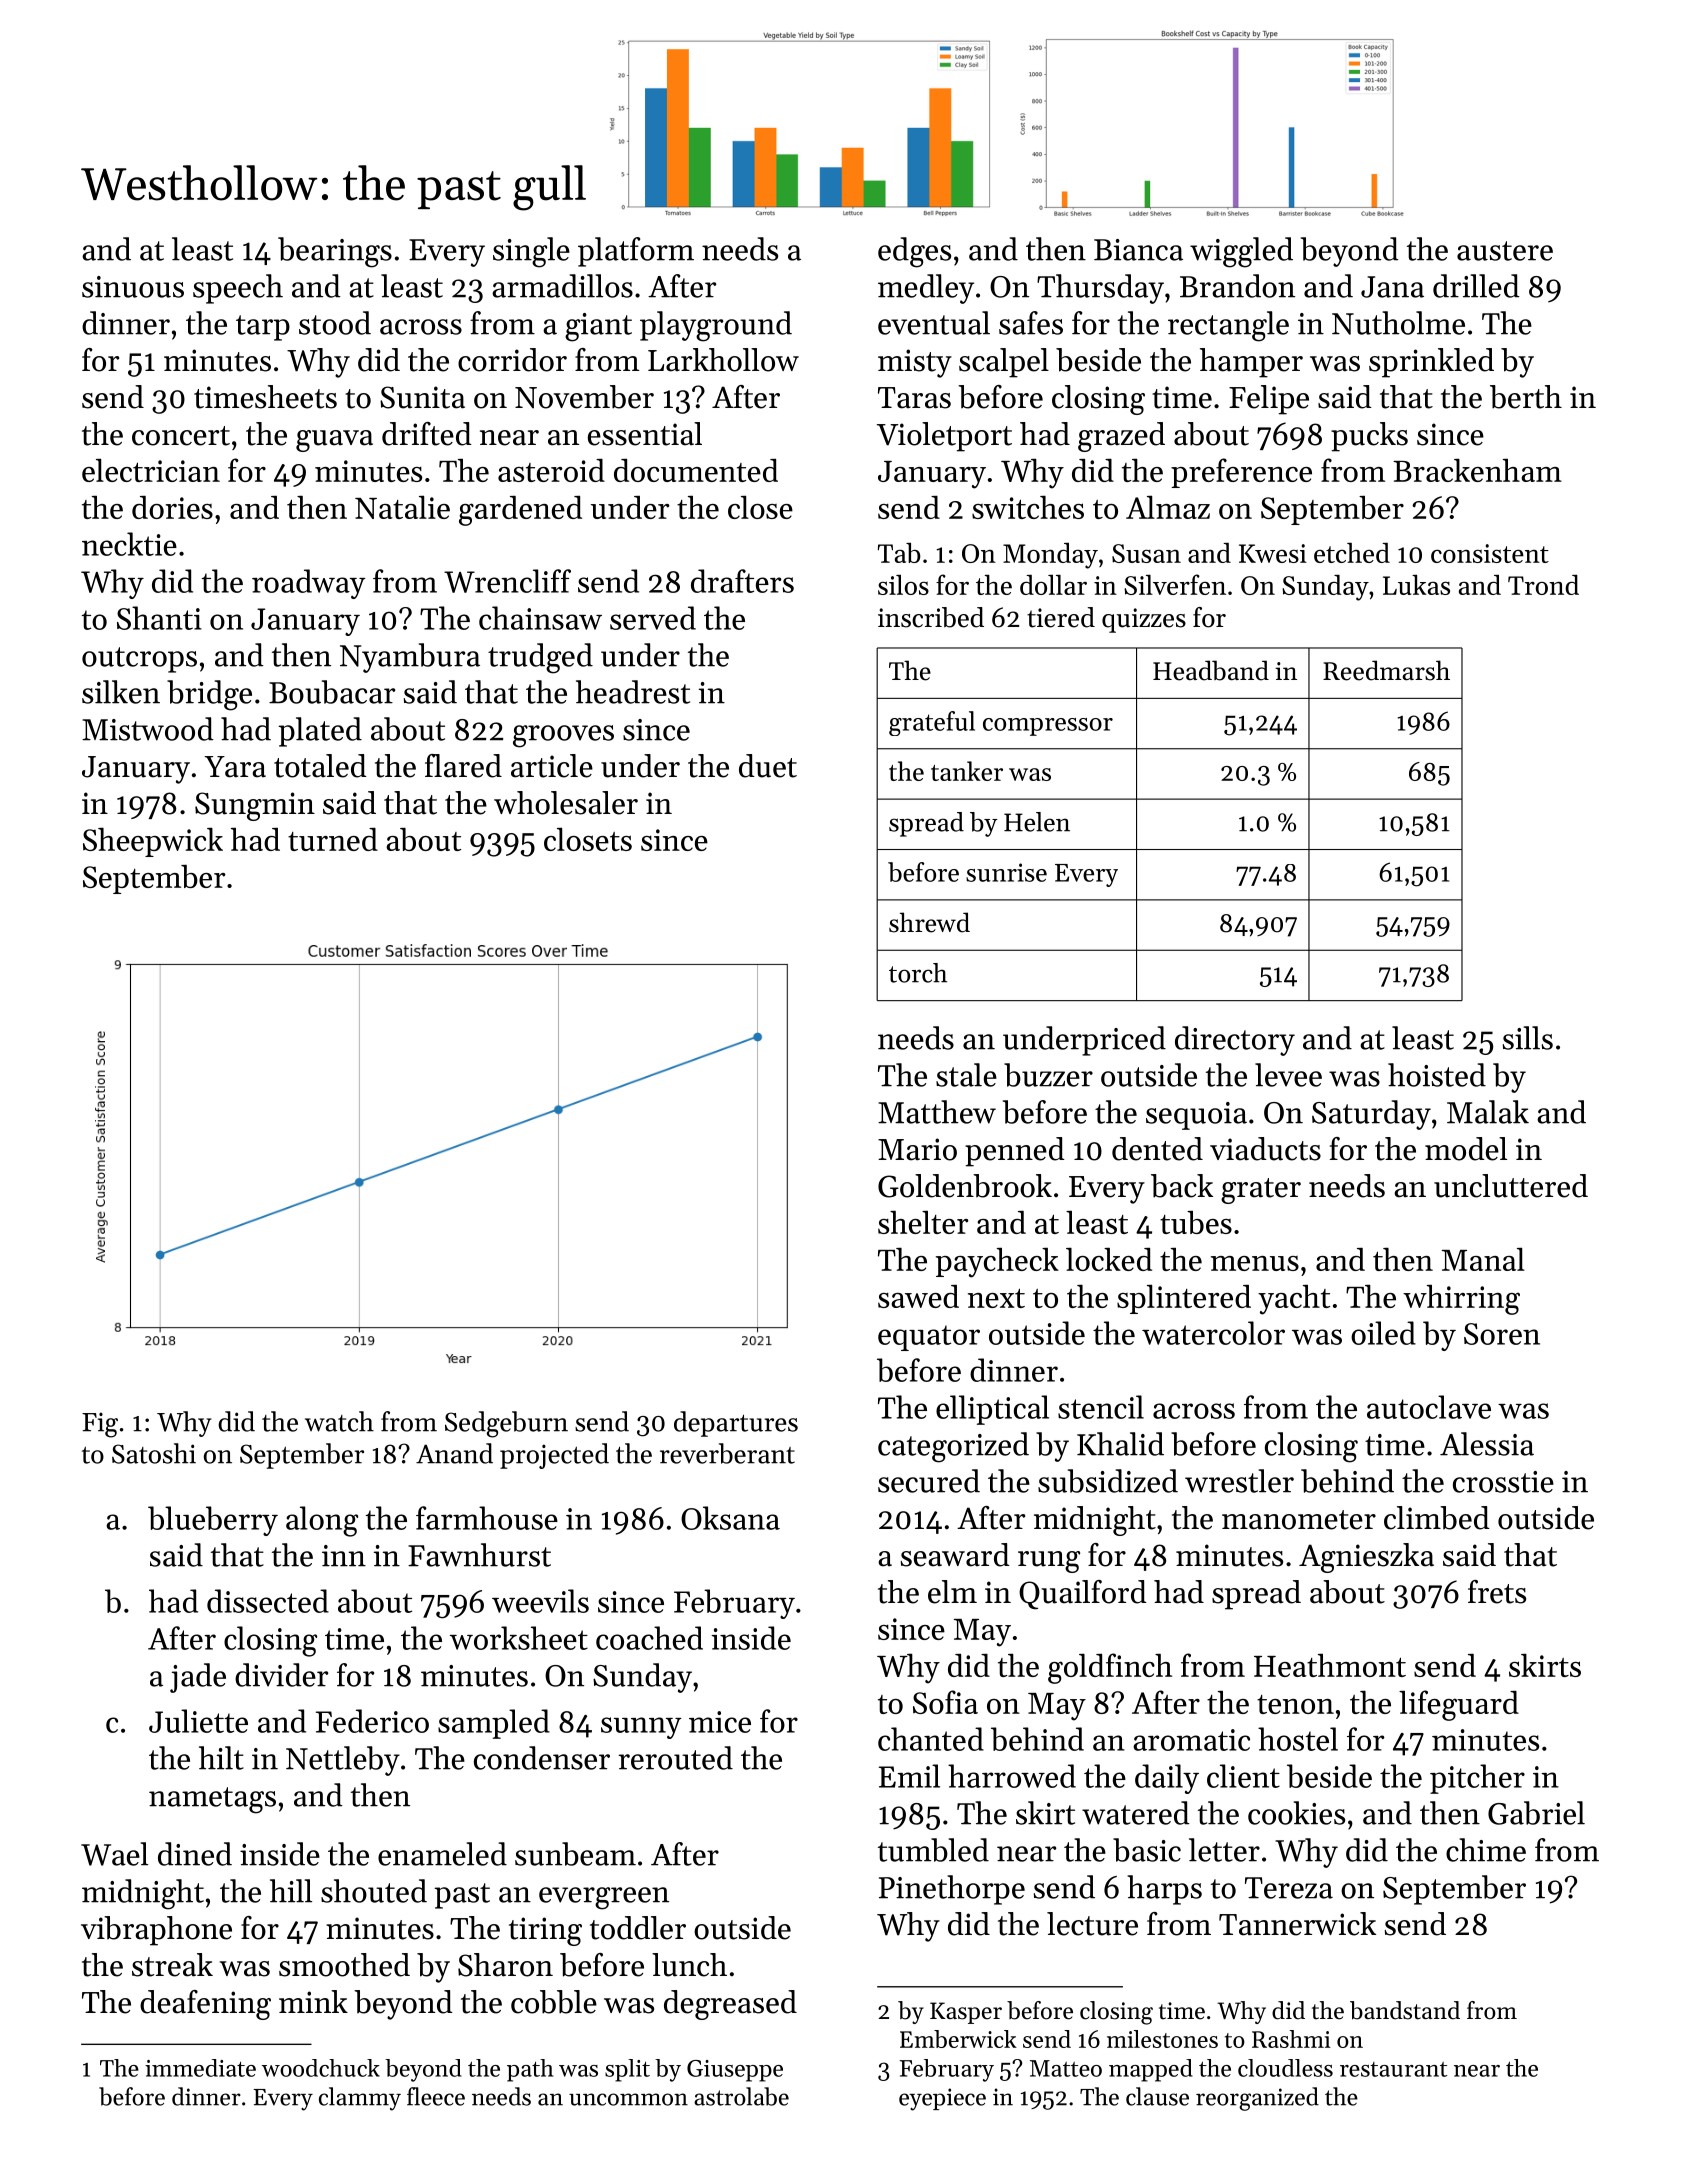 The width and height of the screenshot is (1683, 2178). I want to click on sinuous, so click(133, 287).
